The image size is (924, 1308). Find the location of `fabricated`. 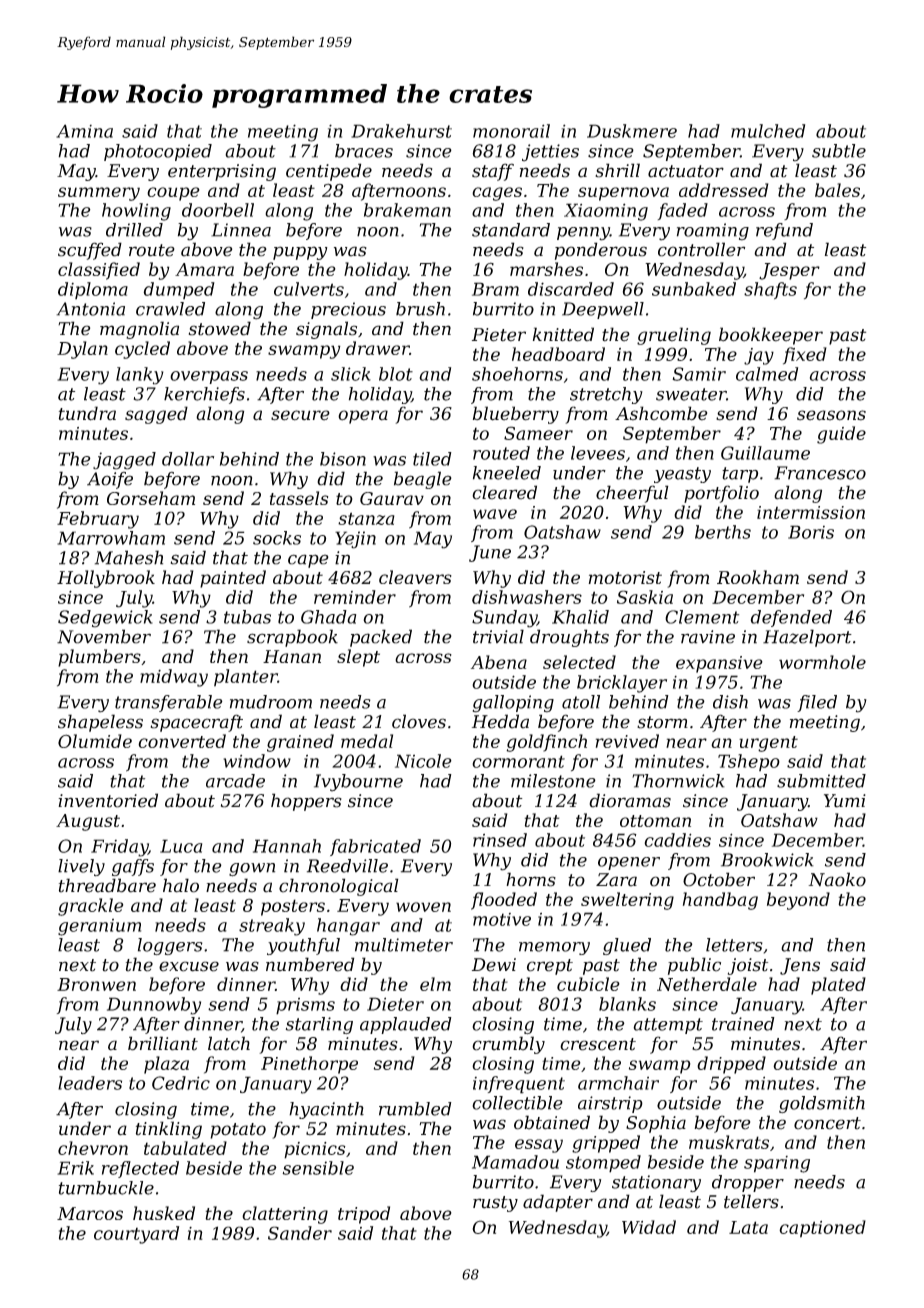

fabricated is located at coordinates (375, 847).
